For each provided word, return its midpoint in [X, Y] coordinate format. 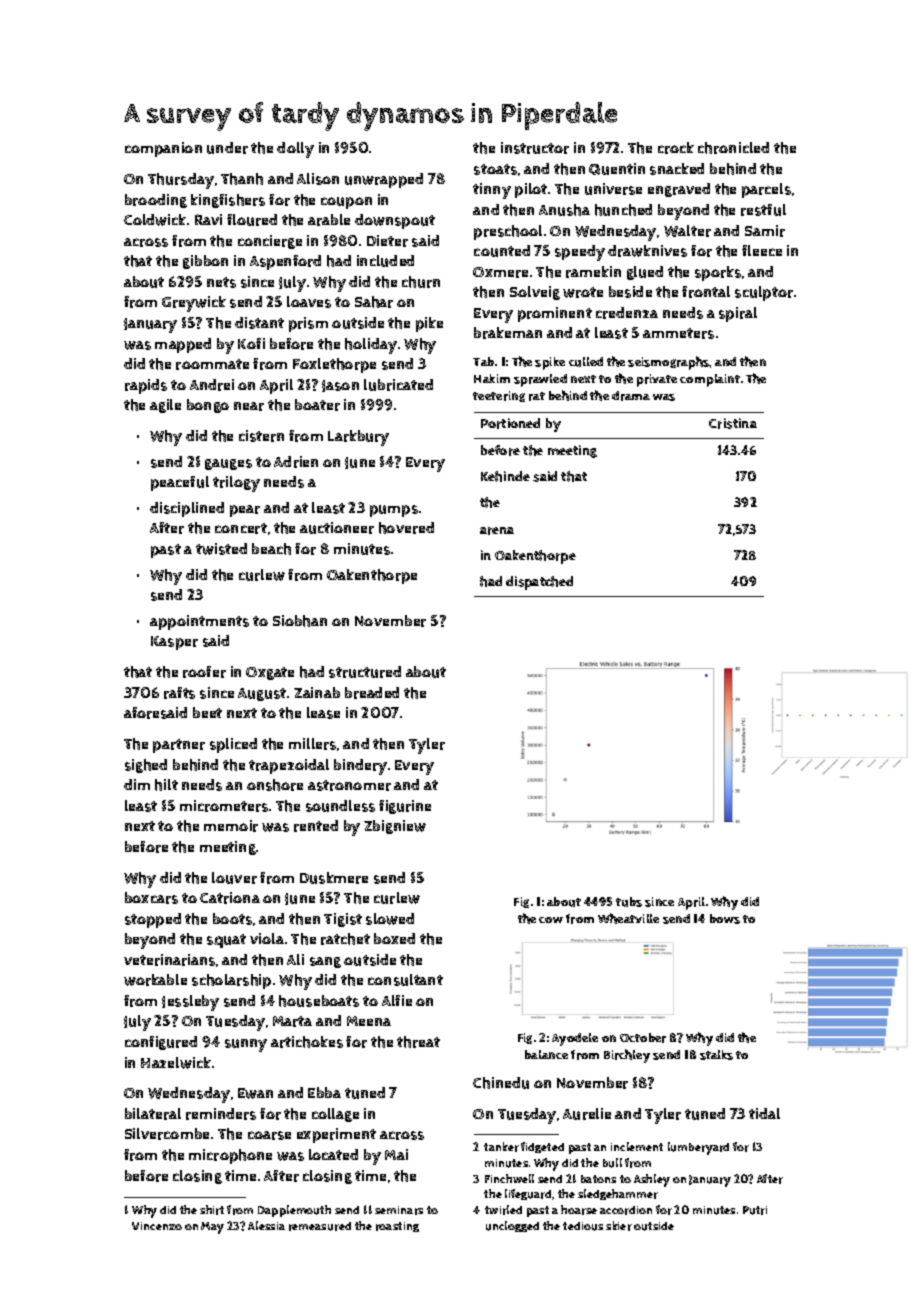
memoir [231, 826]
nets [221, 282]
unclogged [512, 1226]
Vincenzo [157, 1226]
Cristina [733, 423]
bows [725, 919]
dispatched [539, 583]
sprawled [540, 380]
